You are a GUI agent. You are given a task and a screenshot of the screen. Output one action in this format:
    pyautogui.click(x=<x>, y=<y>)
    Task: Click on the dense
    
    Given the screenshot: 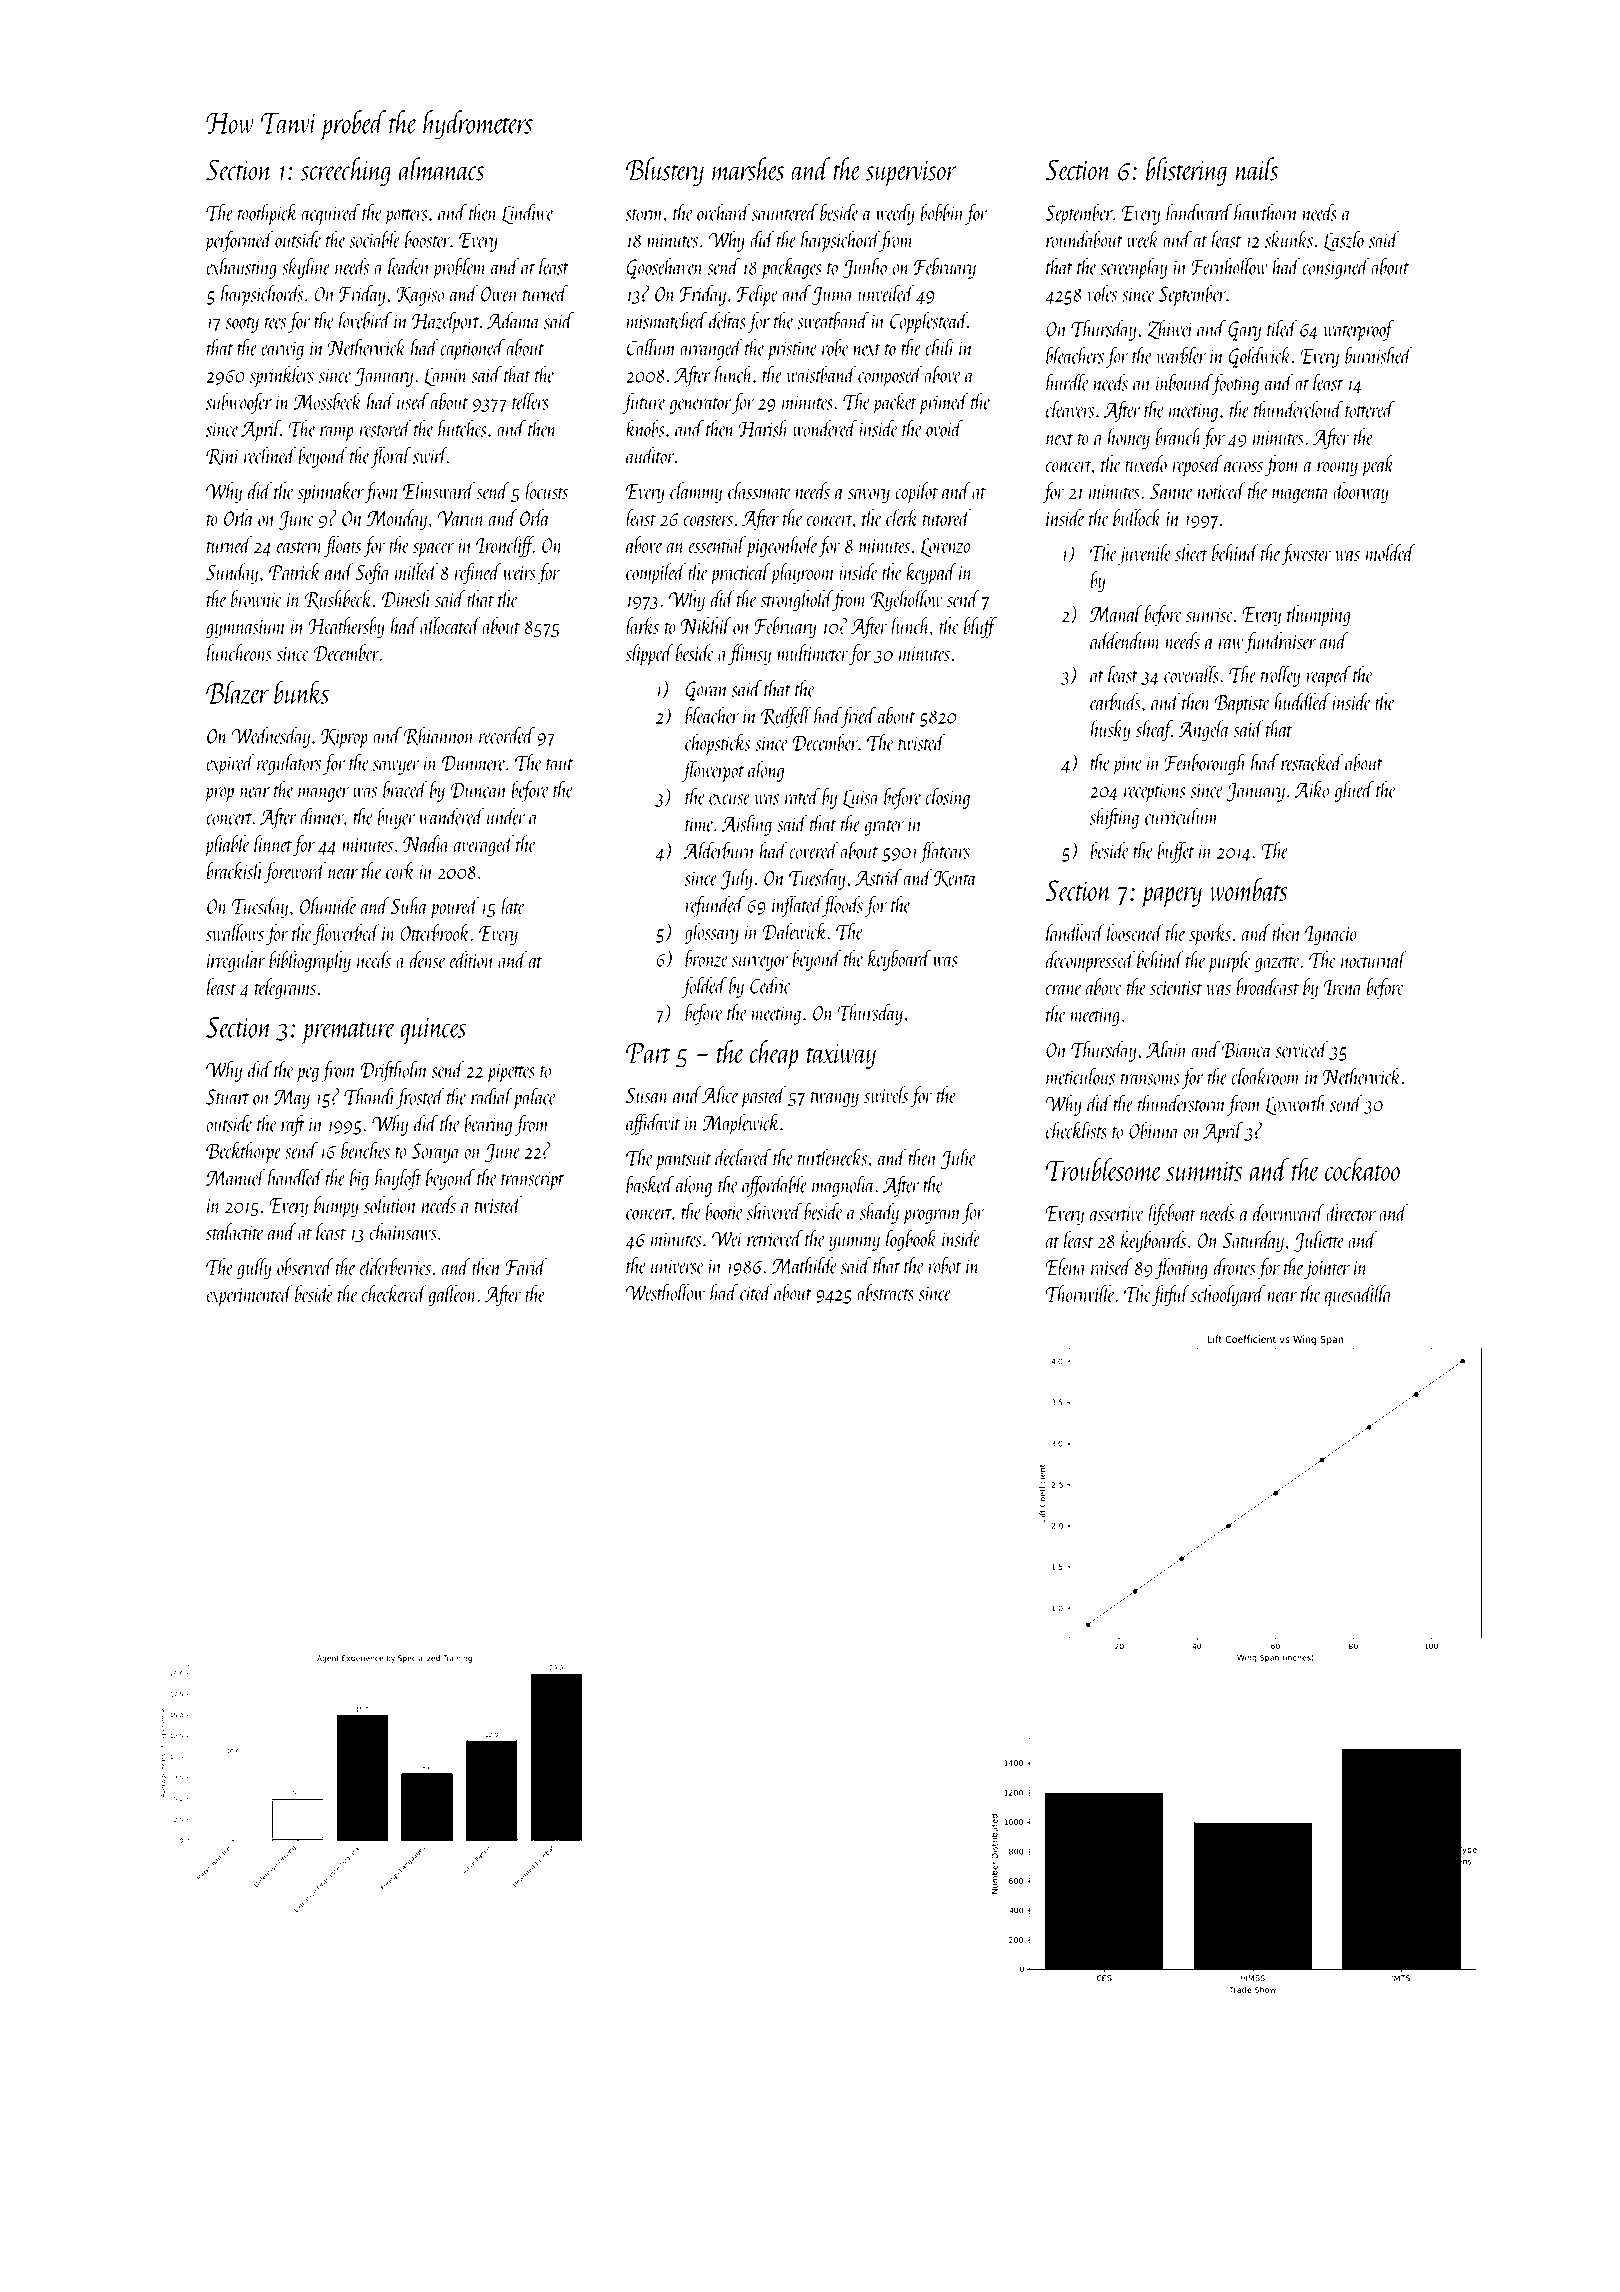 What is the action you would take?
    pyautogui.click(x=428, y=959)
